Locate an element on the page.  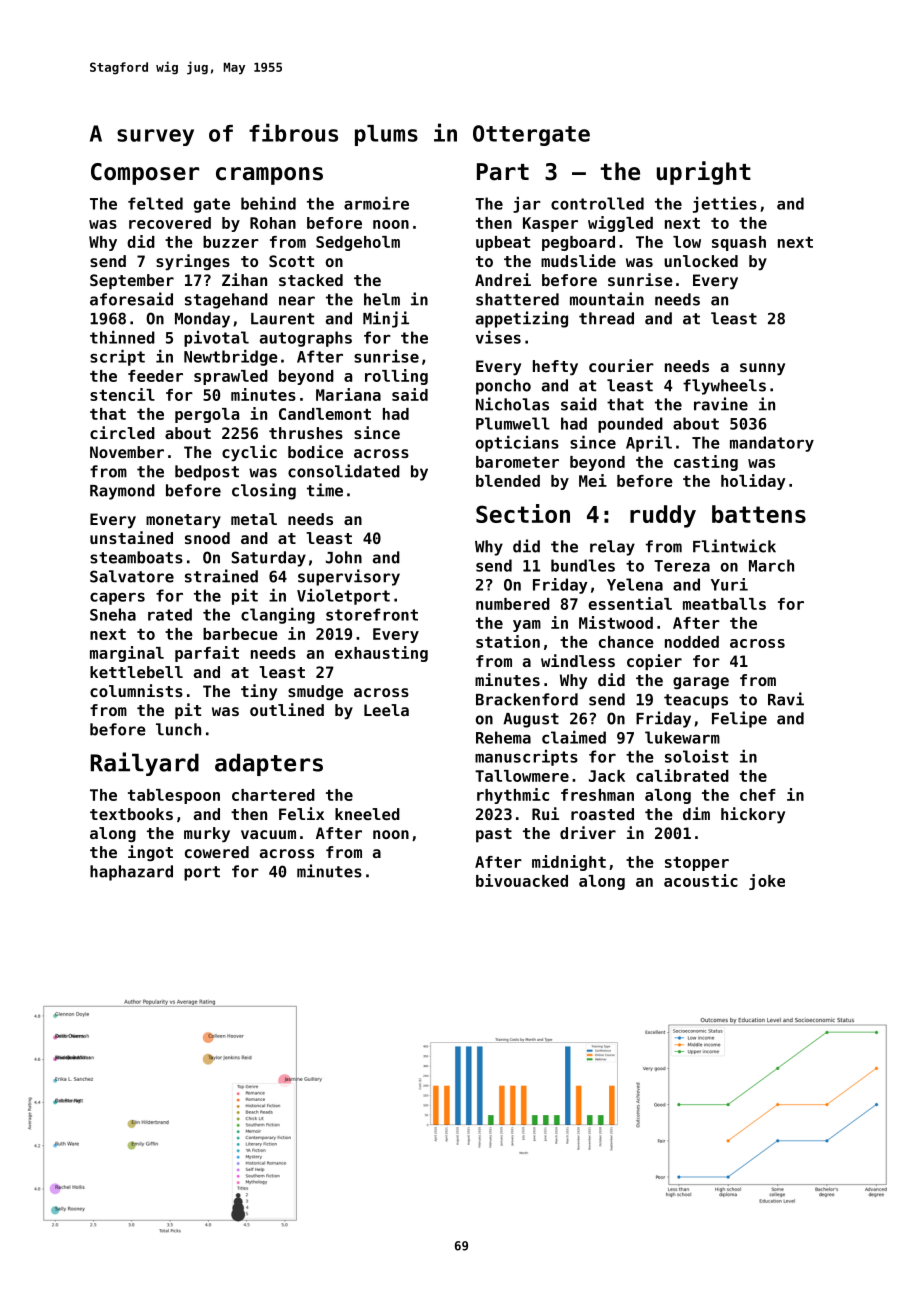
armoire is located at coordinates (376, 203).
